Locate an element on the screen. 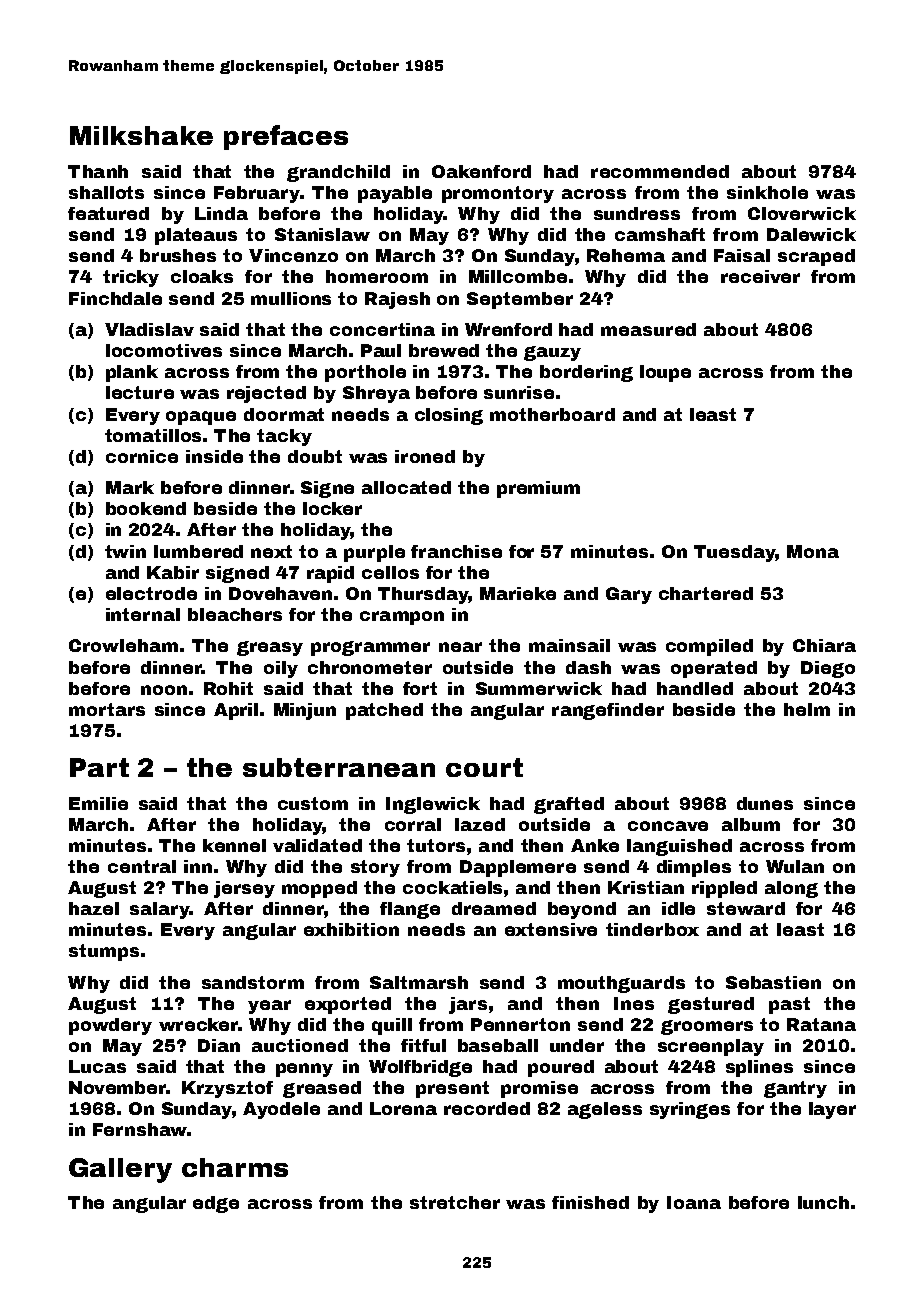 Image resolution: width=924 pixels, height=1308 pixels. central is located at coordinates (142, 866).
